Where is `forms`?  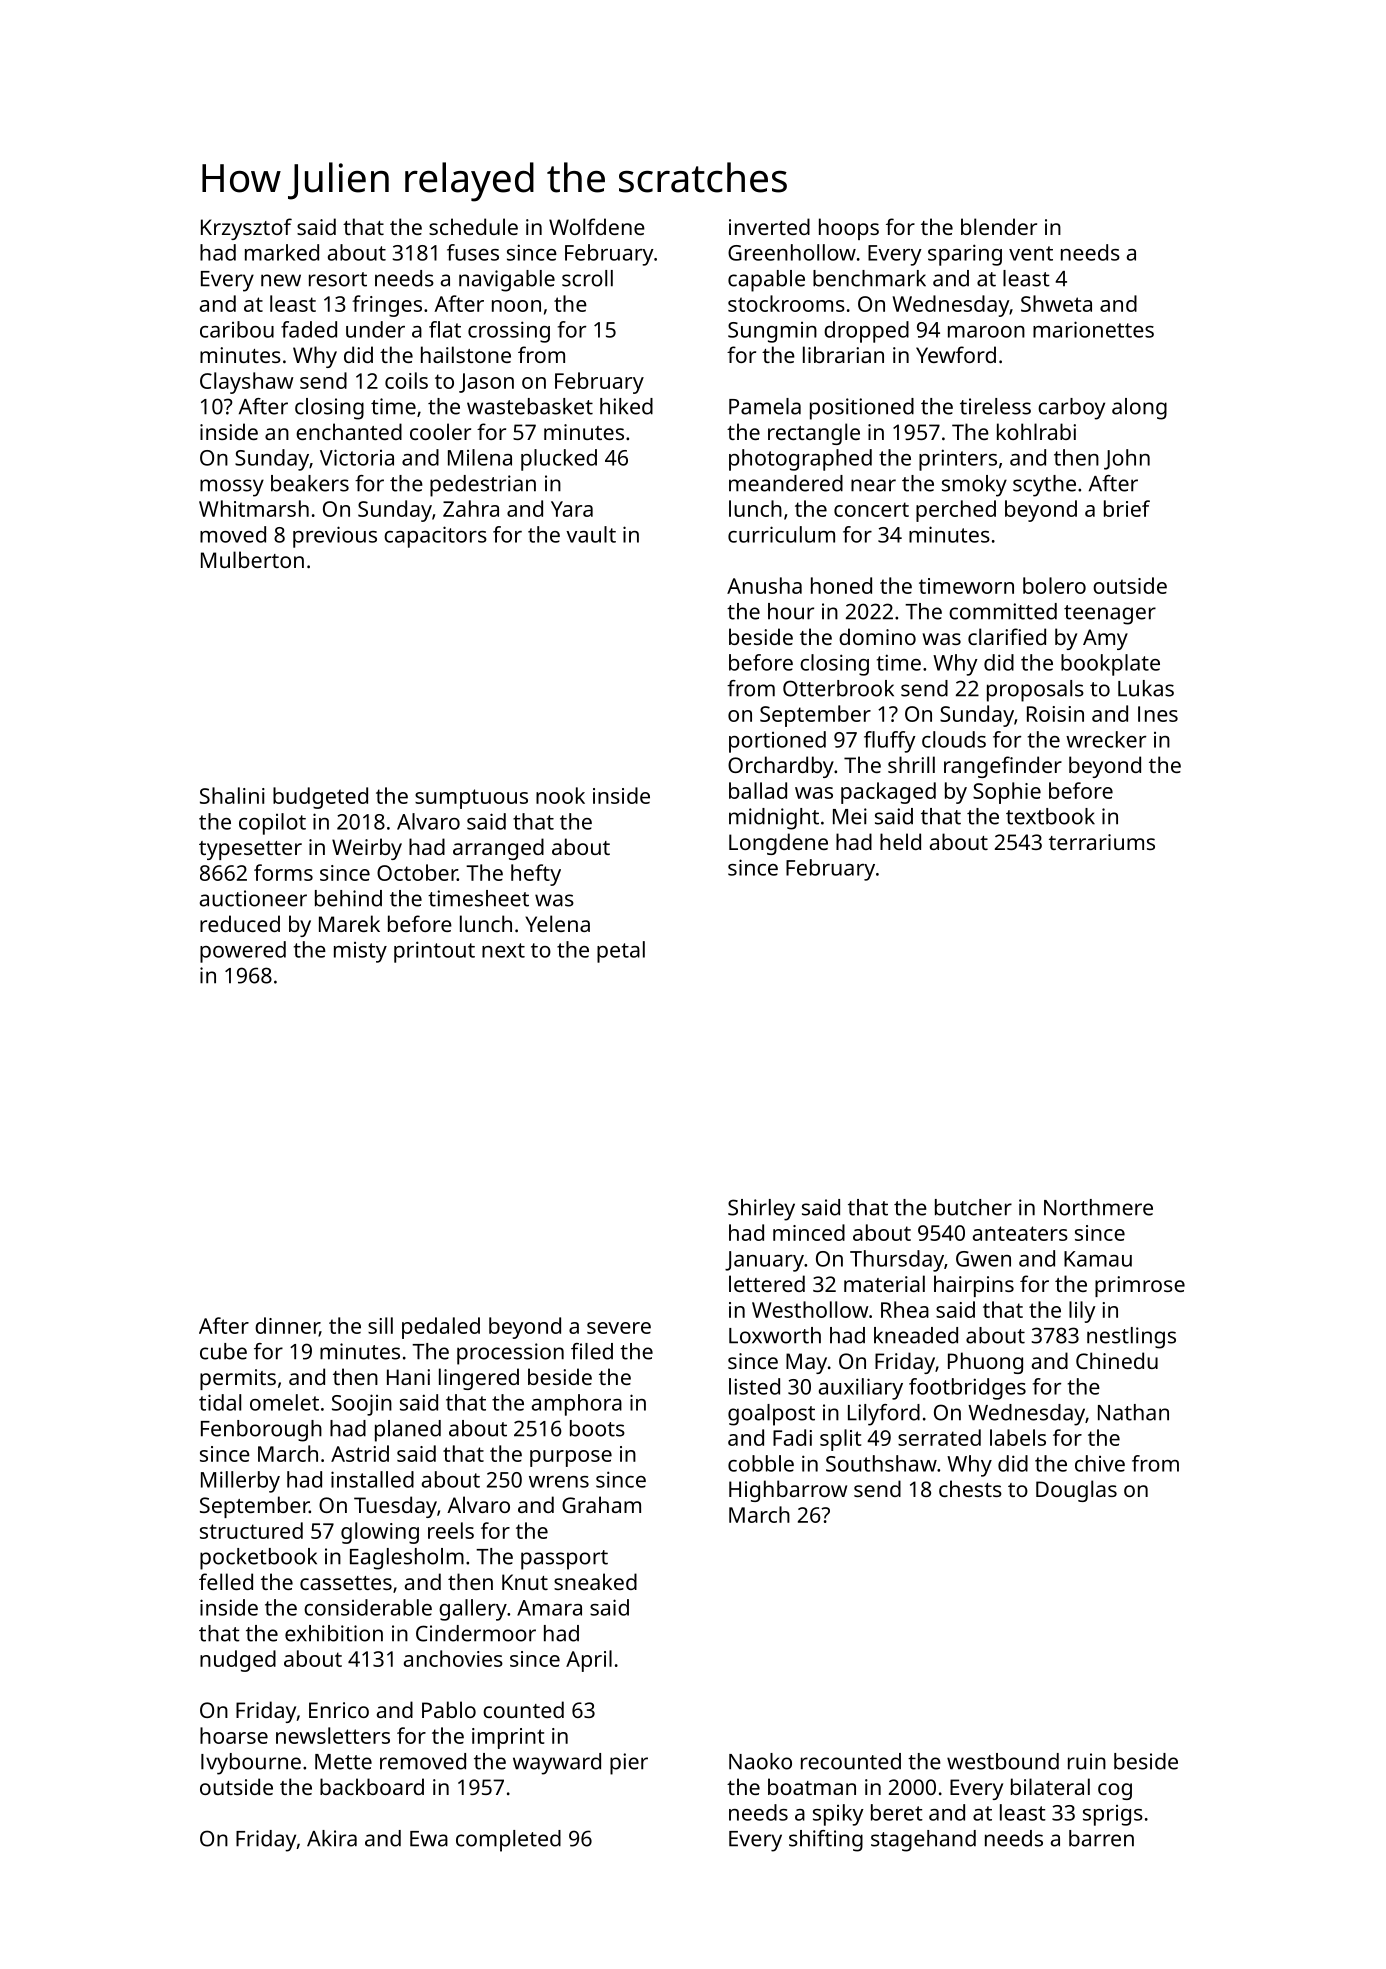
forms is located at coordinates (283, 872).
